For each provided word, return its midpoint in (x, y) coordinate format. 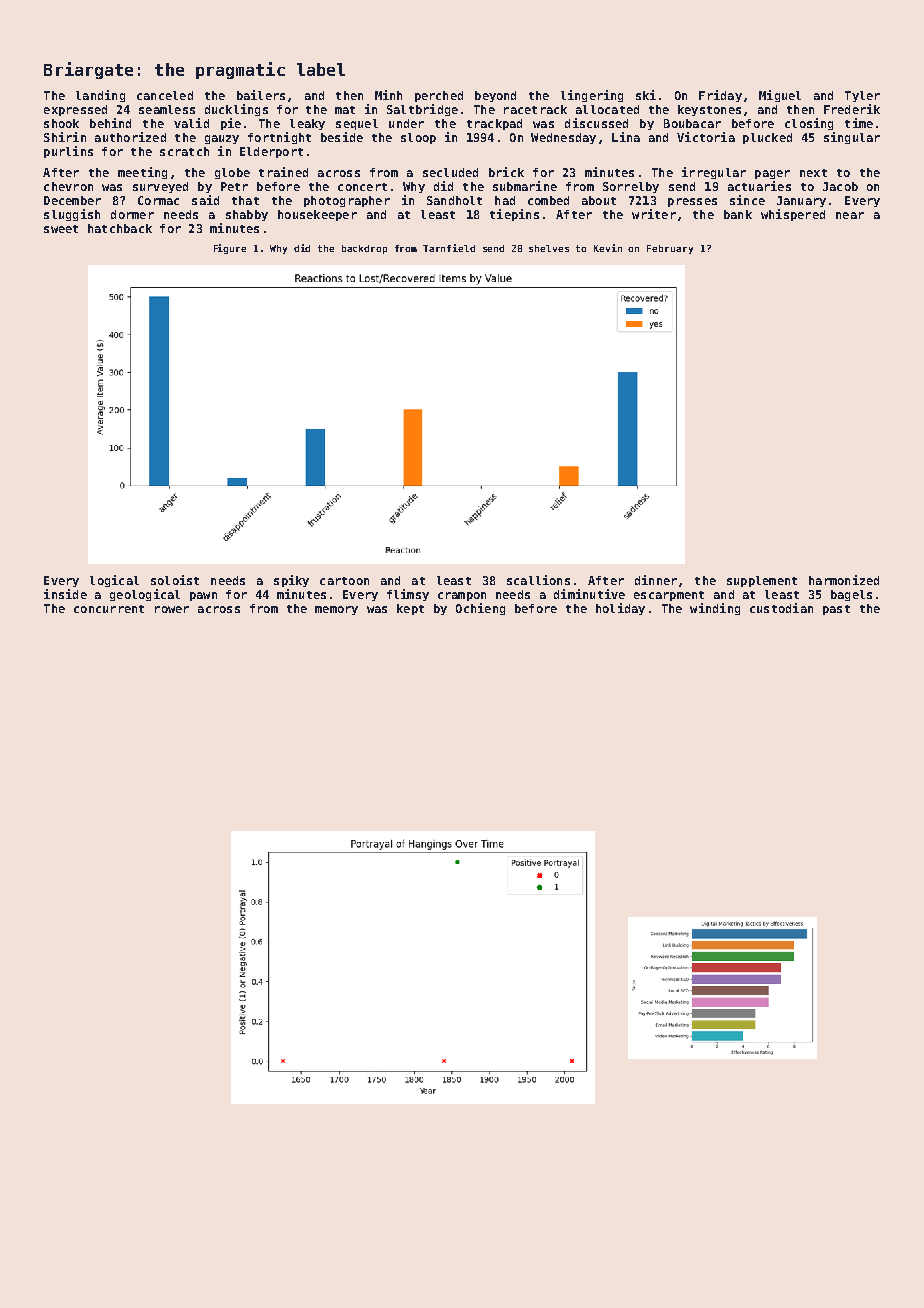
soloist (175, 580)
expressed (75, 110)
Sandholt (454, 200)
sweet (61, 229)
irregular (714, 173)
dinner (656, 580)
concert (362, 187)
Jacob (840, 186)
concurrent (109, 609)
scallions (538, 580)
